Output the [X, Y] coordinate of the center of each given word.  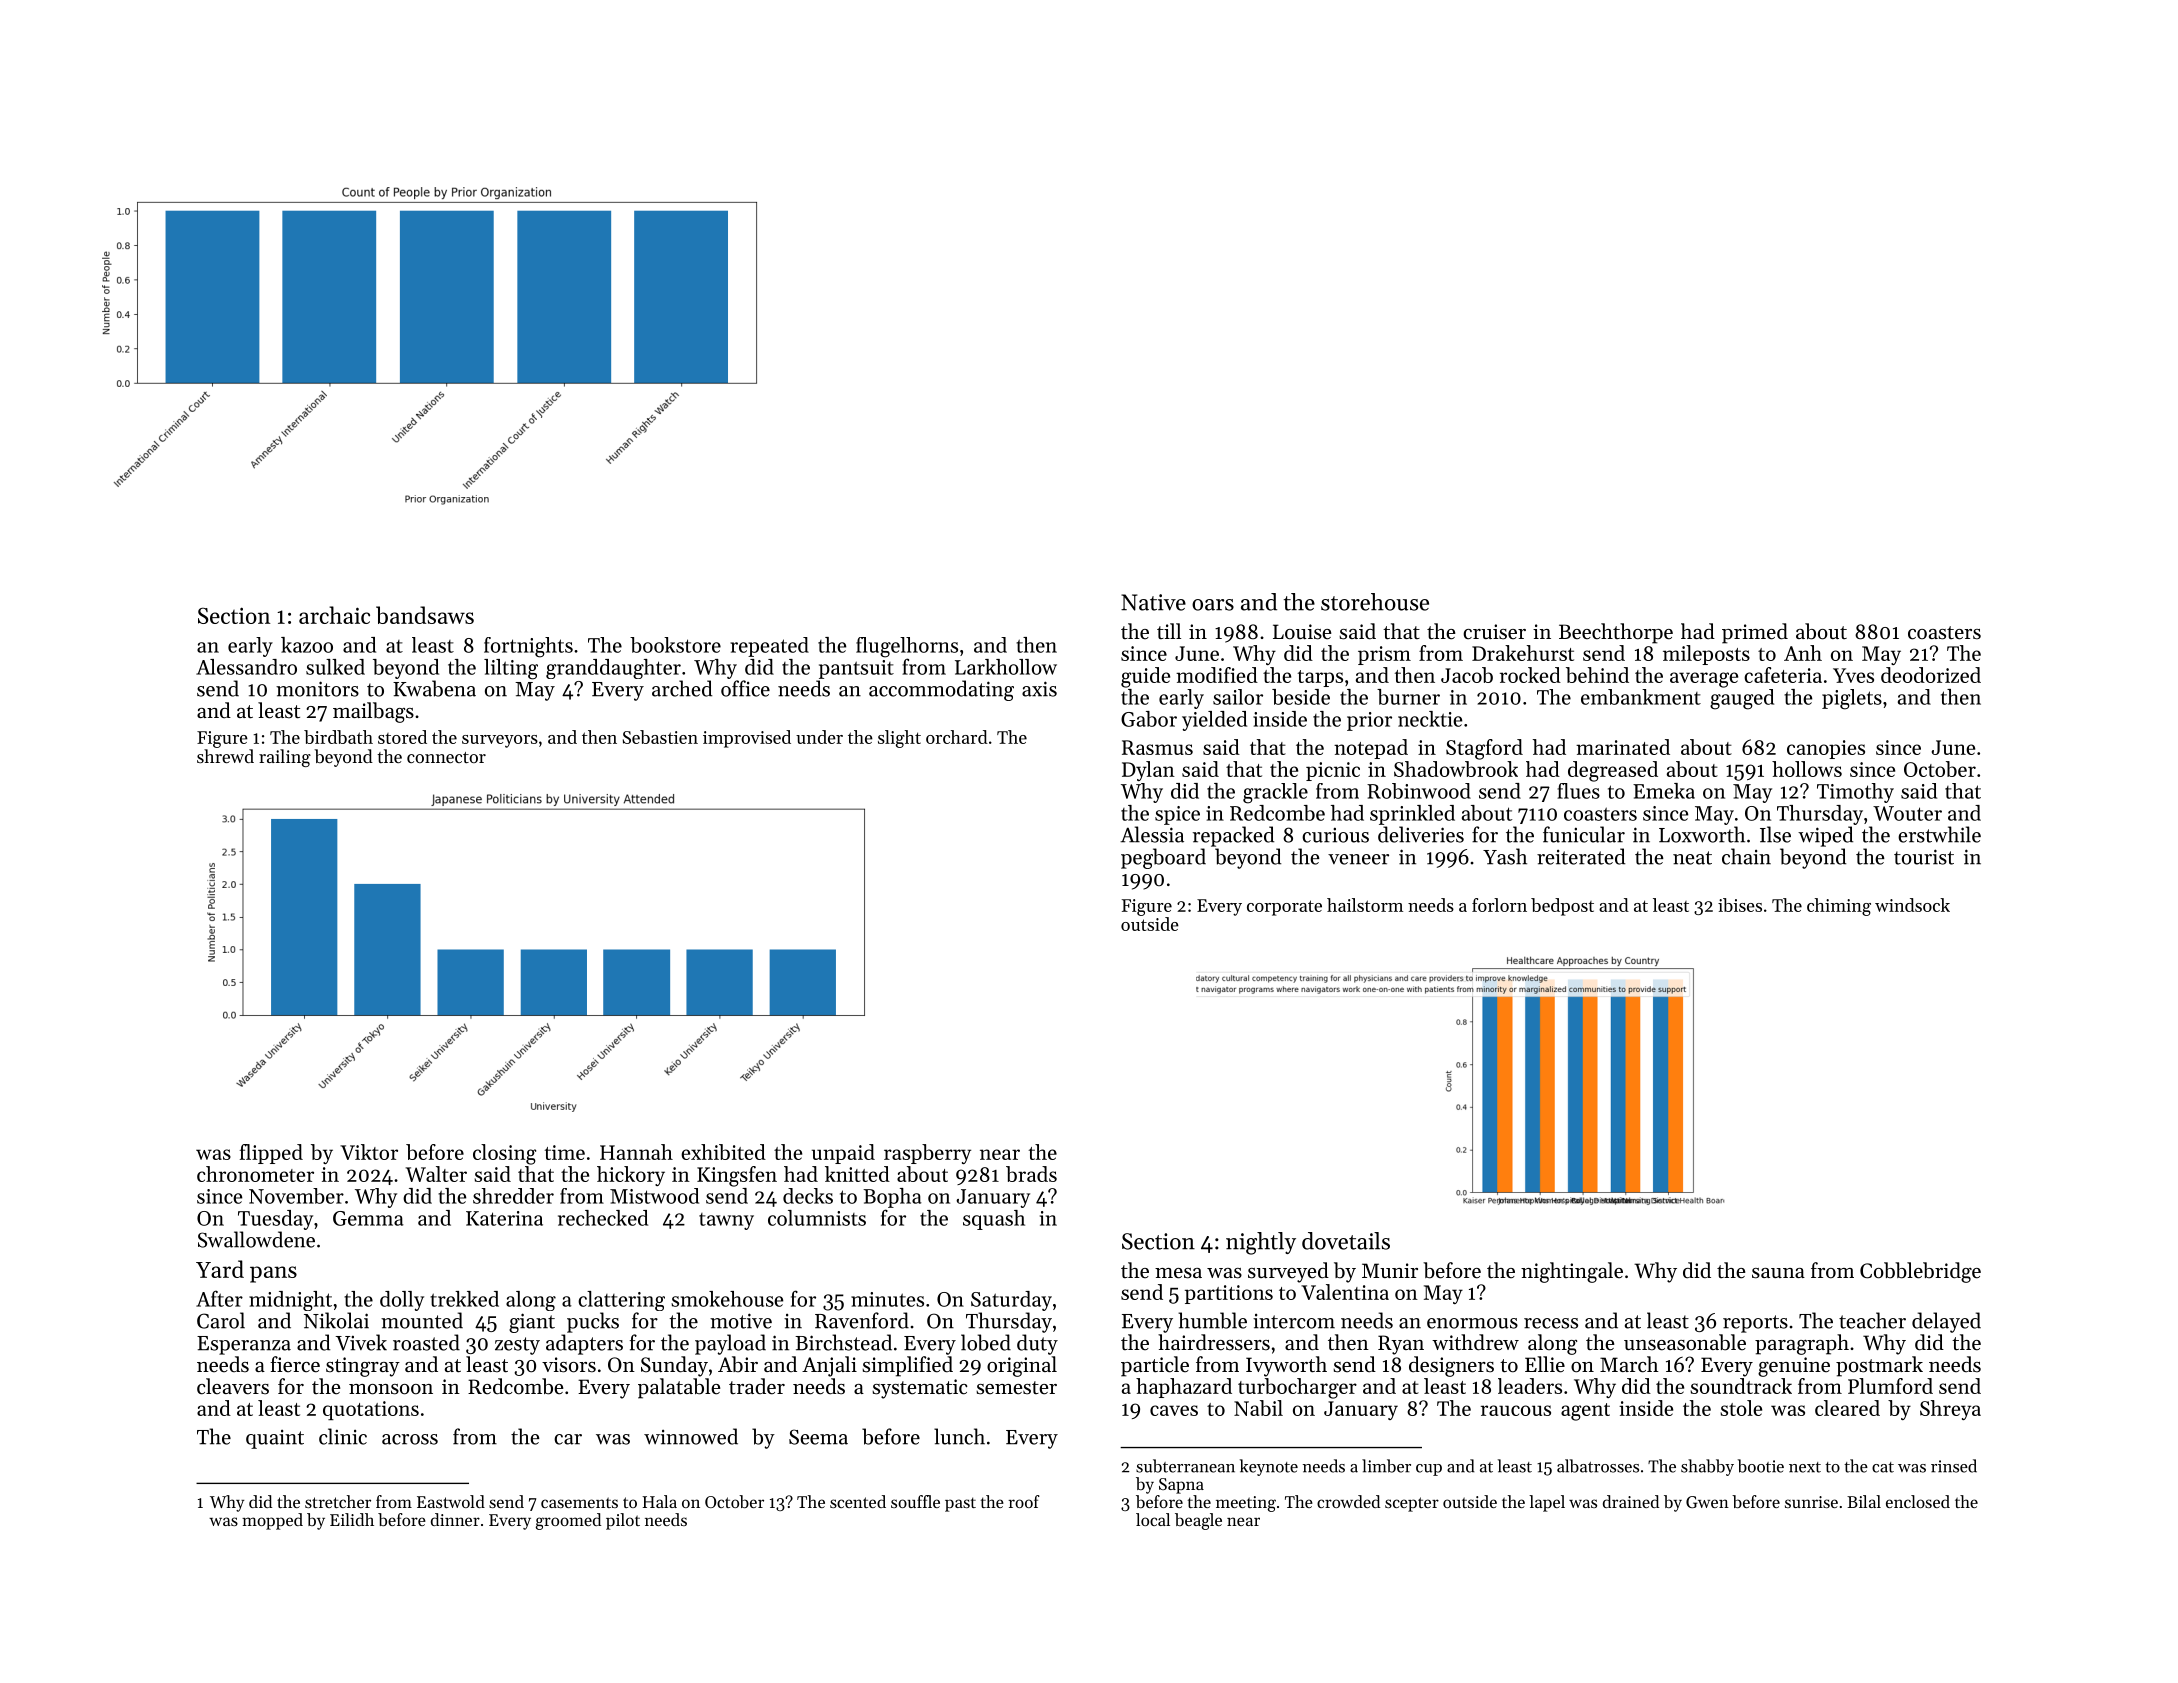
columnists [817, 1218]
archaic [334, 615]
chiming [1839, 907]
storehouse [1375, 602]
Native [1153, 602]
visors [569, 1365]
